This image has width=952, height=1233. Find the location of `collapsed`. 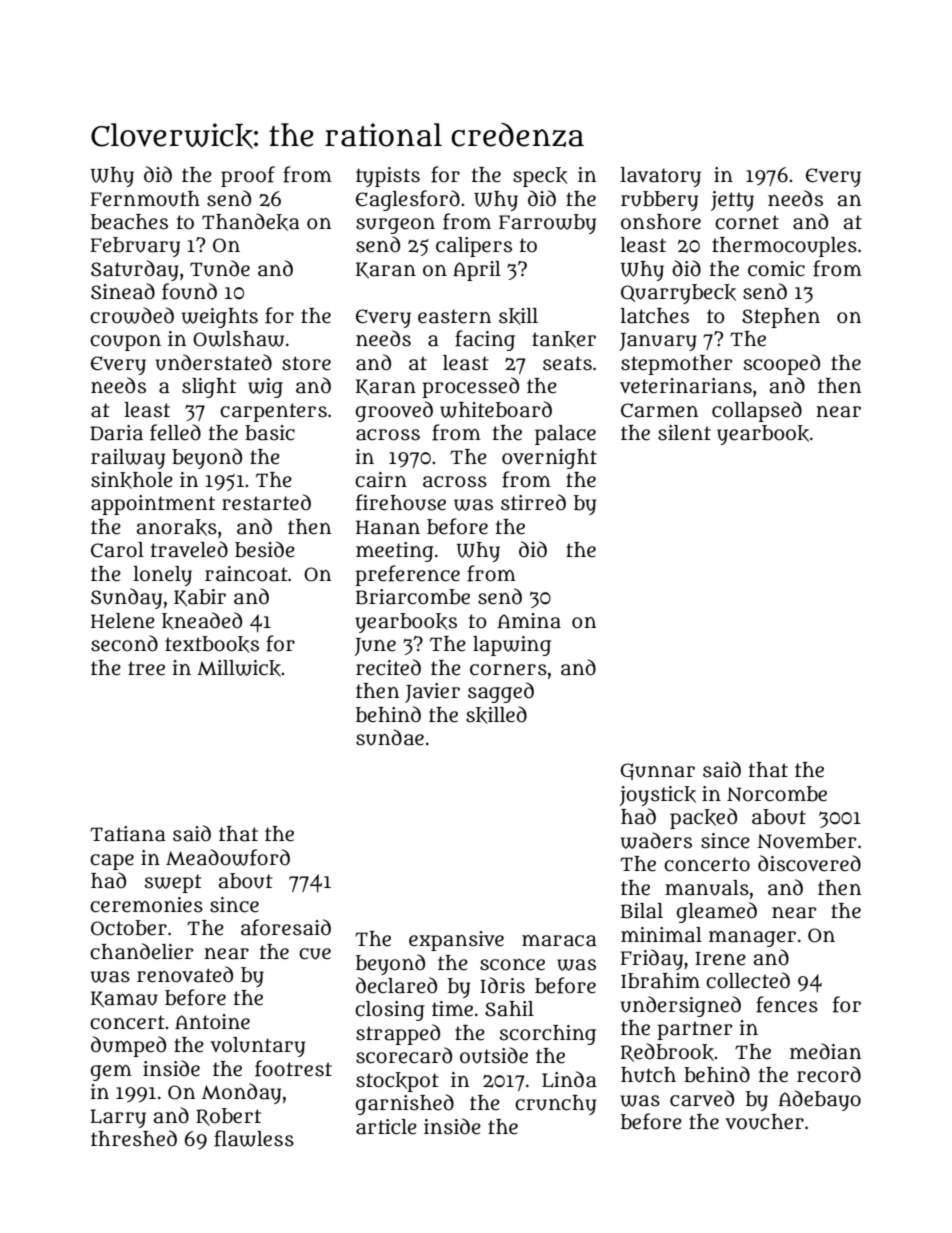

collapsed is located at coordinates (757, 411).
